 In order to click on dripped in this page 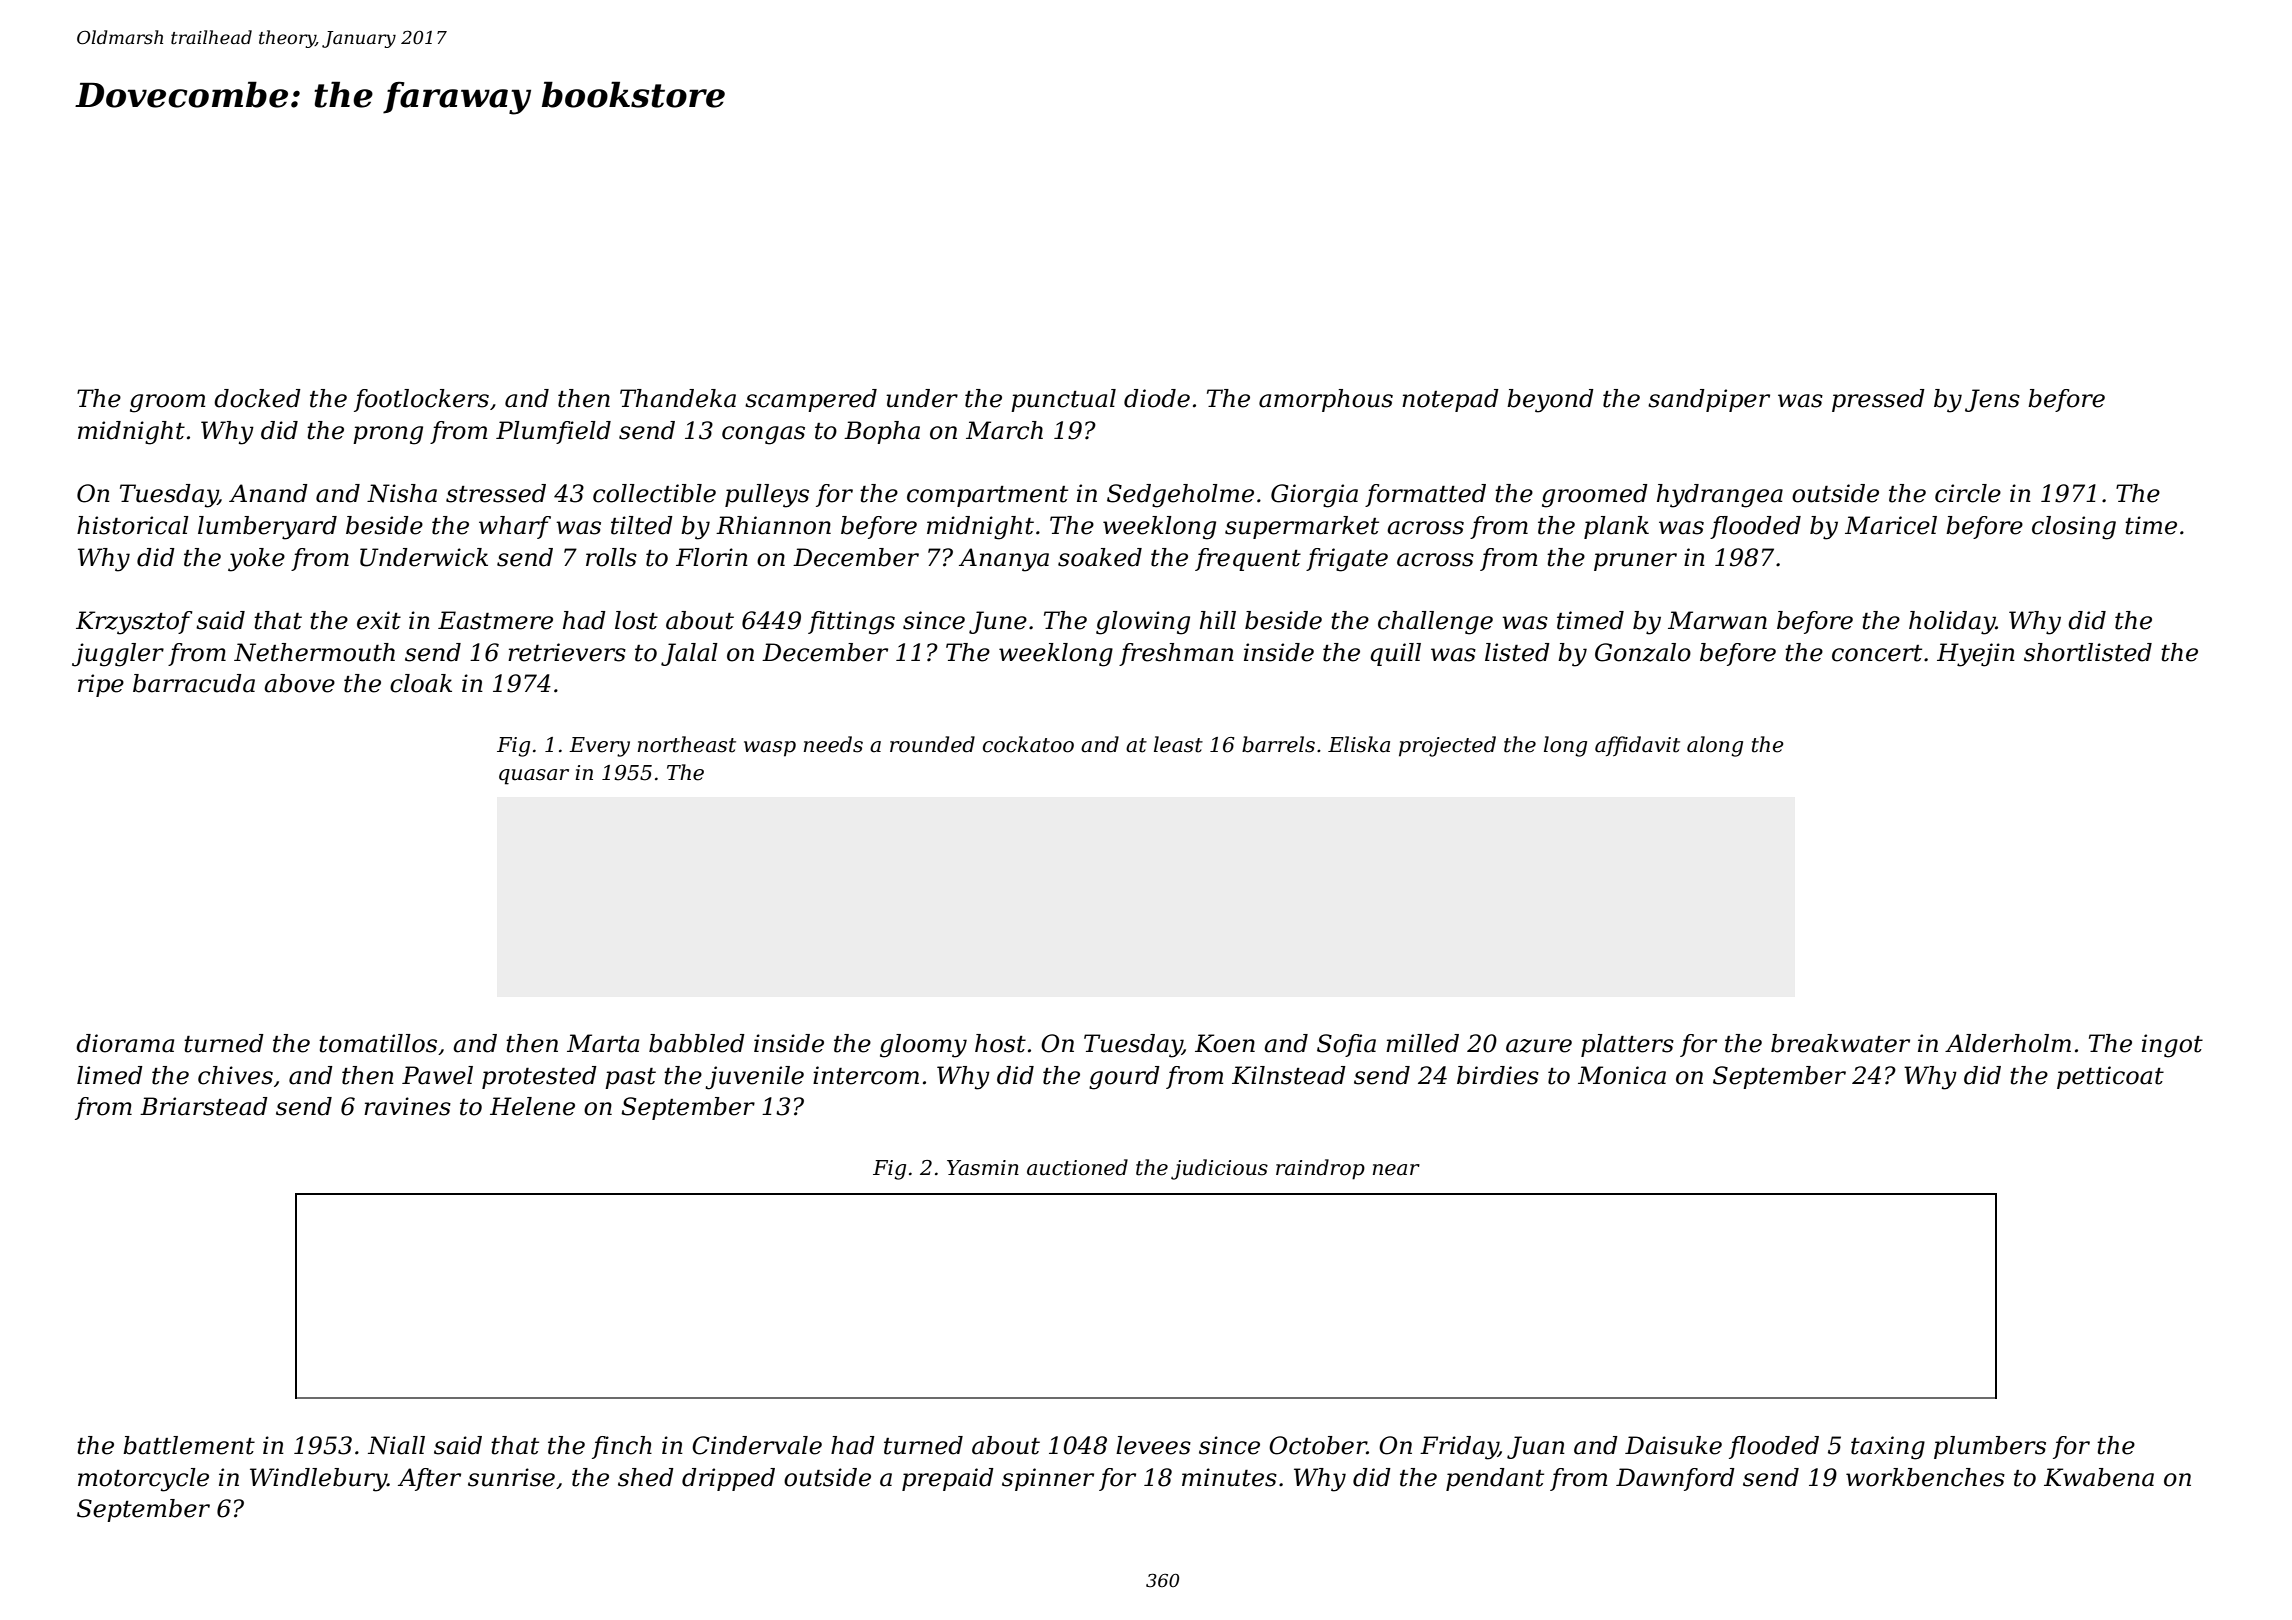, I will do `click(728, 1479)`.
